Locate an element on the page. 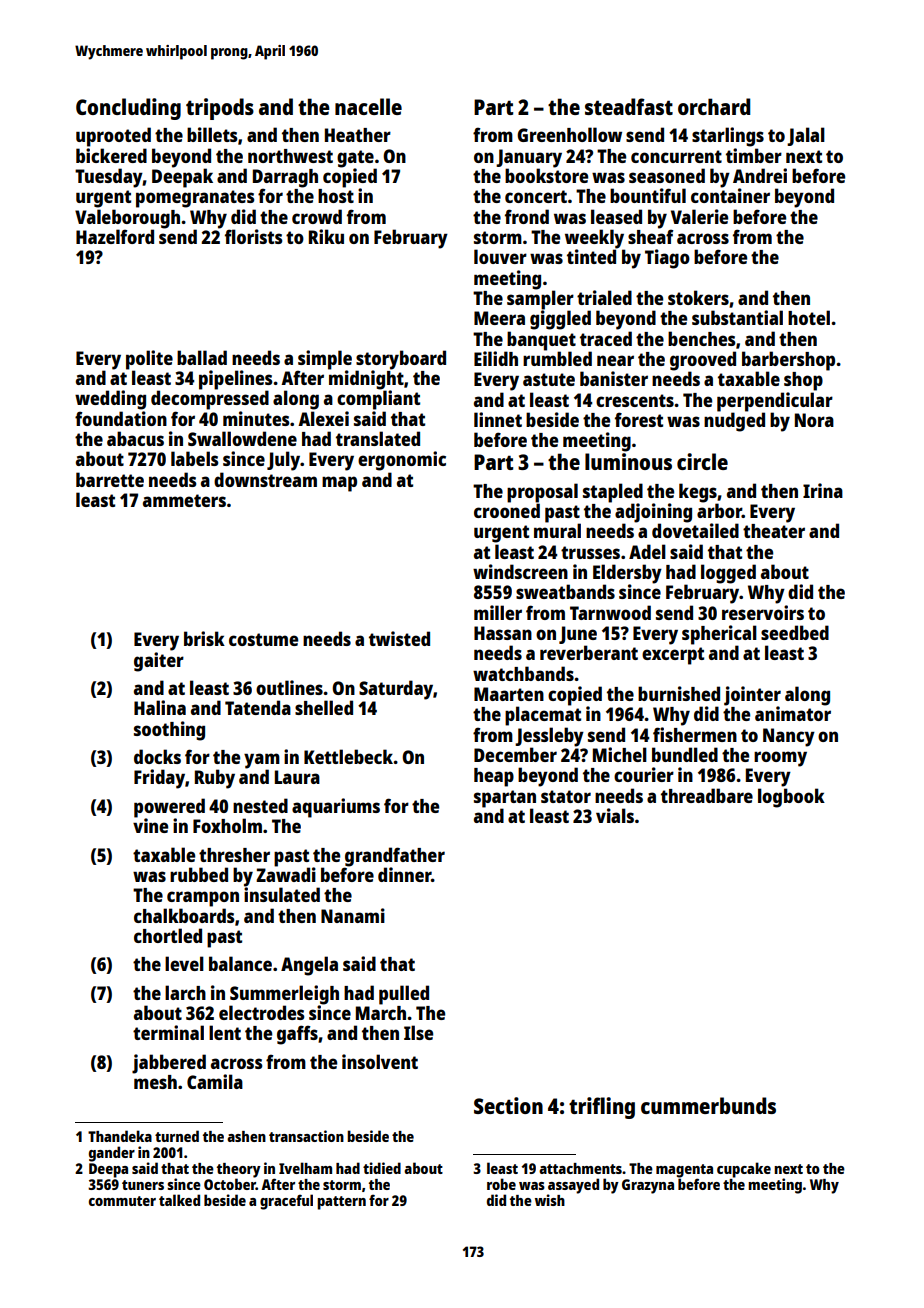 The width and height of the document is (924, 1308). insolvent is located at coordinates (380, 1061).
